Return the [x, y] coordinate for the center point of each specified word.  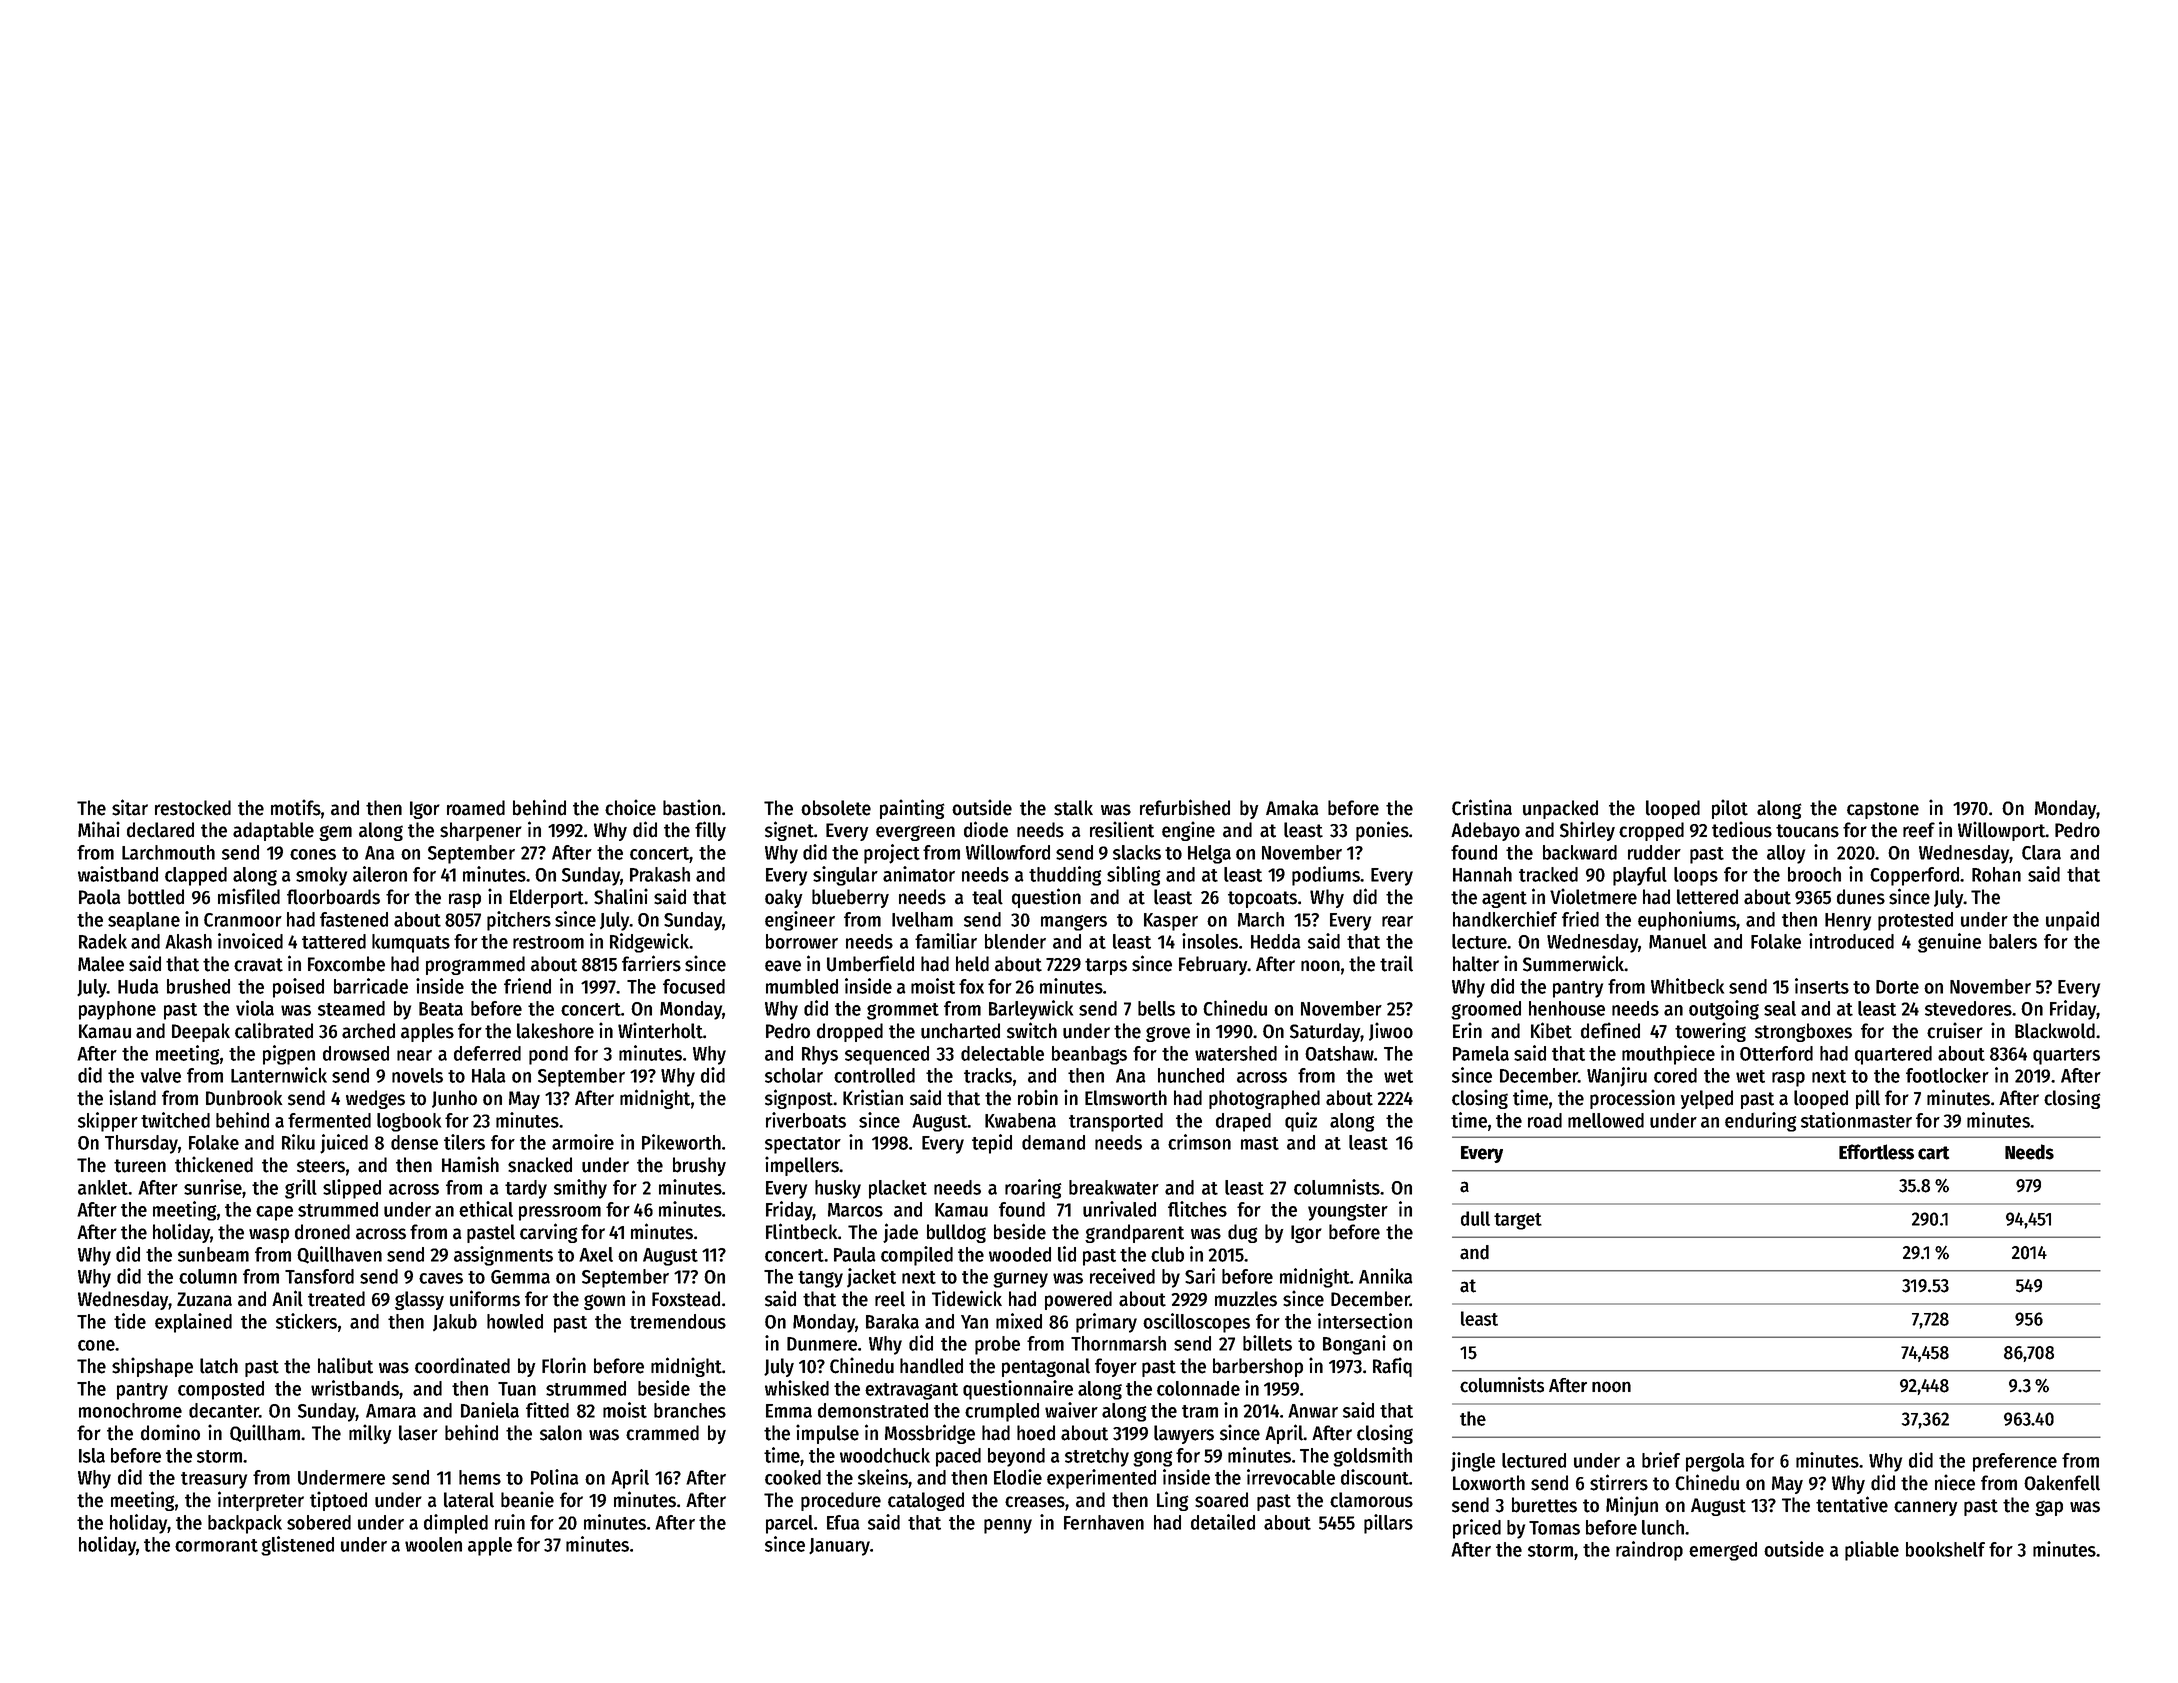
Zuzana [204, 1299]
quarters [2066, 1056]
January [839, 1547]
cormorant [216, 1545]
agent [1504, 899]
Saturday [1325, 1032]
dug [1242, 1233]
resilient [1122, 829]
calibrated [274, 1030]
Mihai [99, 829]
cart [1934, 1153]
